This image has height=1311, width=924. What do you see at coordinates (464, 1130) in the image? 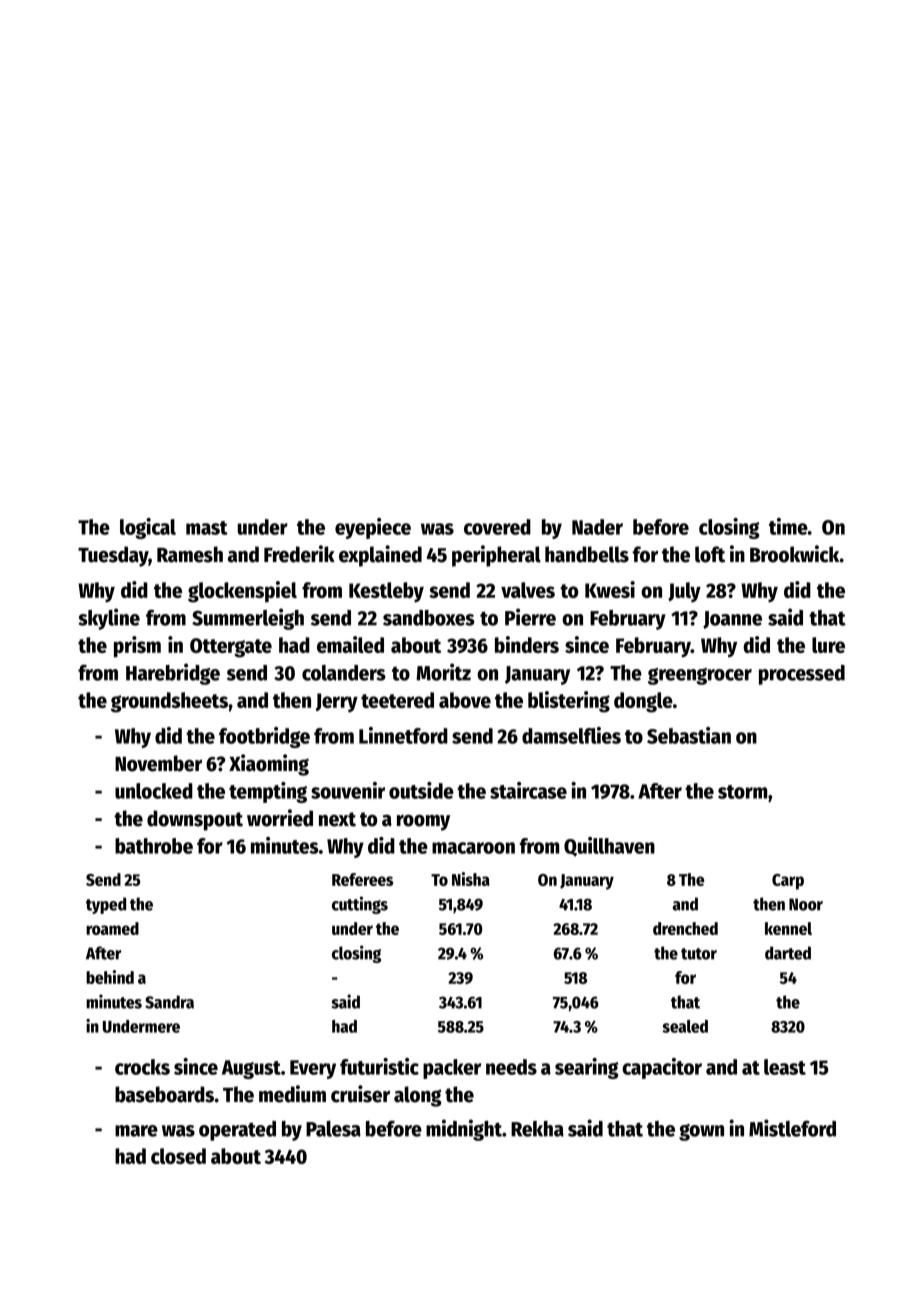
I see `midnight` at bounding box center [464, 1130].
